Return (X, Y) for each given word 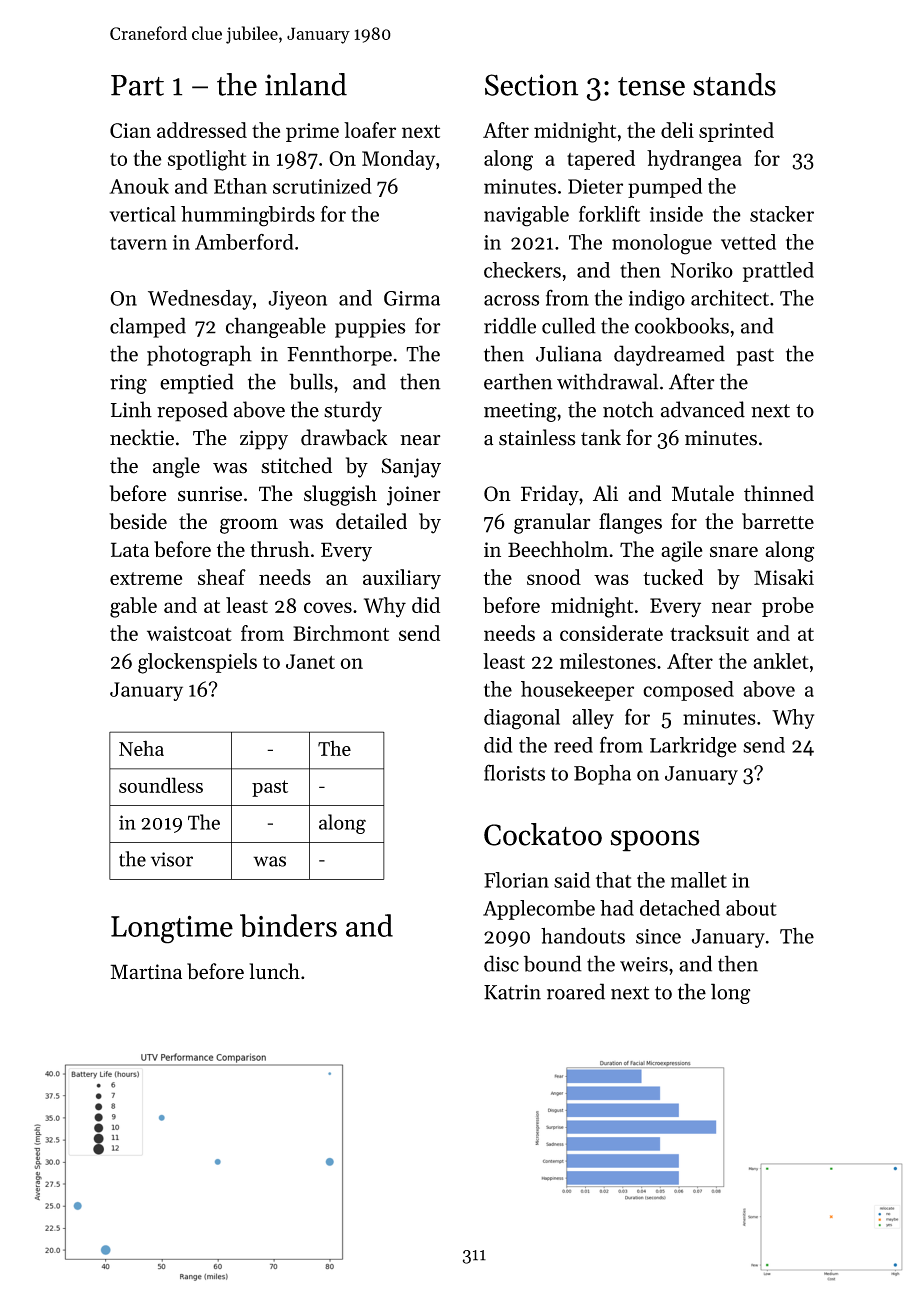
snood (554, 577)
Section (531, 85)
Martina (146, 972)
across (511, 300)
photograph (199, 355)
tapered (601, 160)
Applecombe (539, 910)
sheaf (222, 577)
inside (676, 214)
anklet (781, 661)
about (751, 908)
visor (172, 859)
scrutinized (322, 186)
